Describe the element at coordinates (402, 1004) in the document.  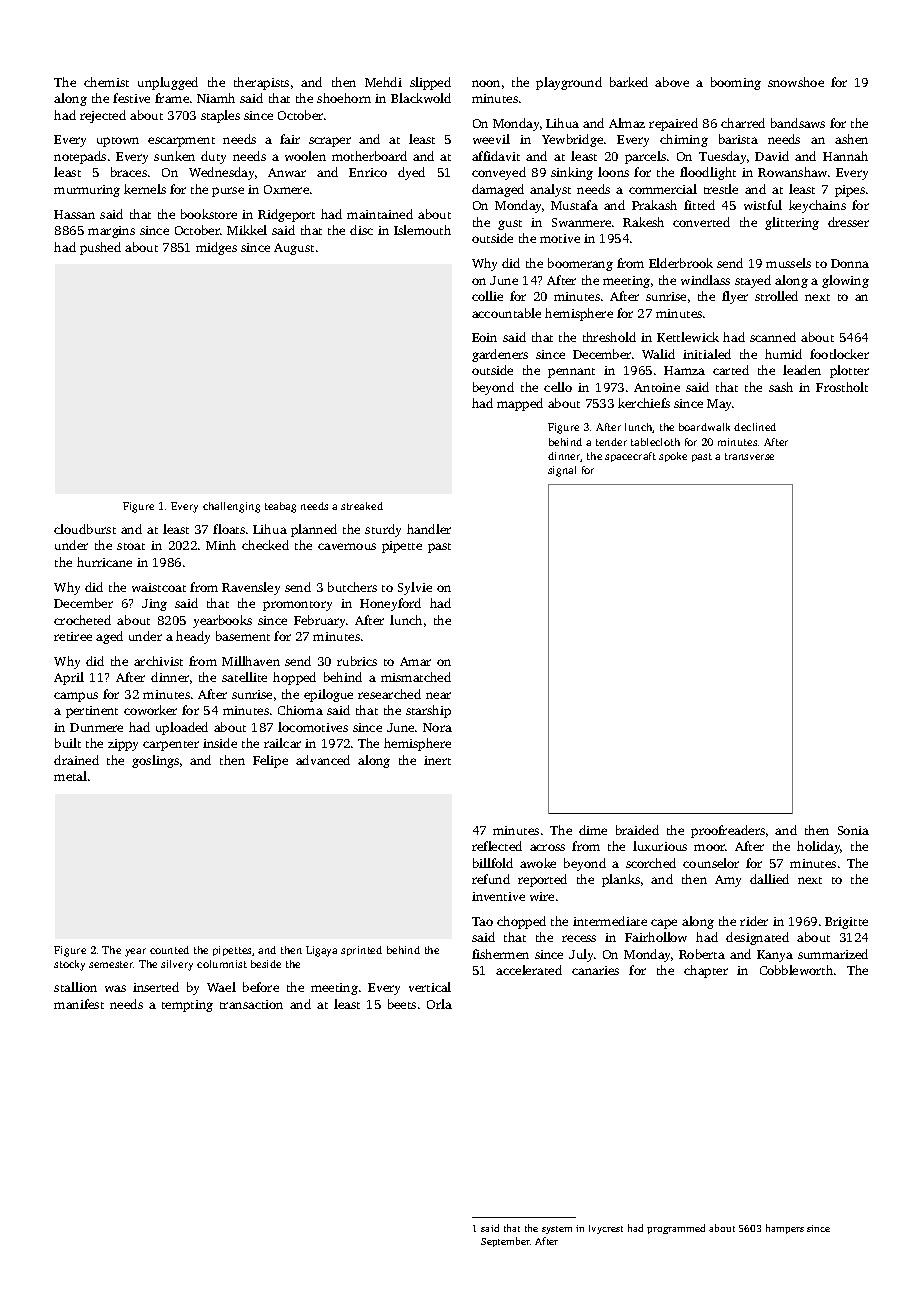
I see `beets` at that location.
